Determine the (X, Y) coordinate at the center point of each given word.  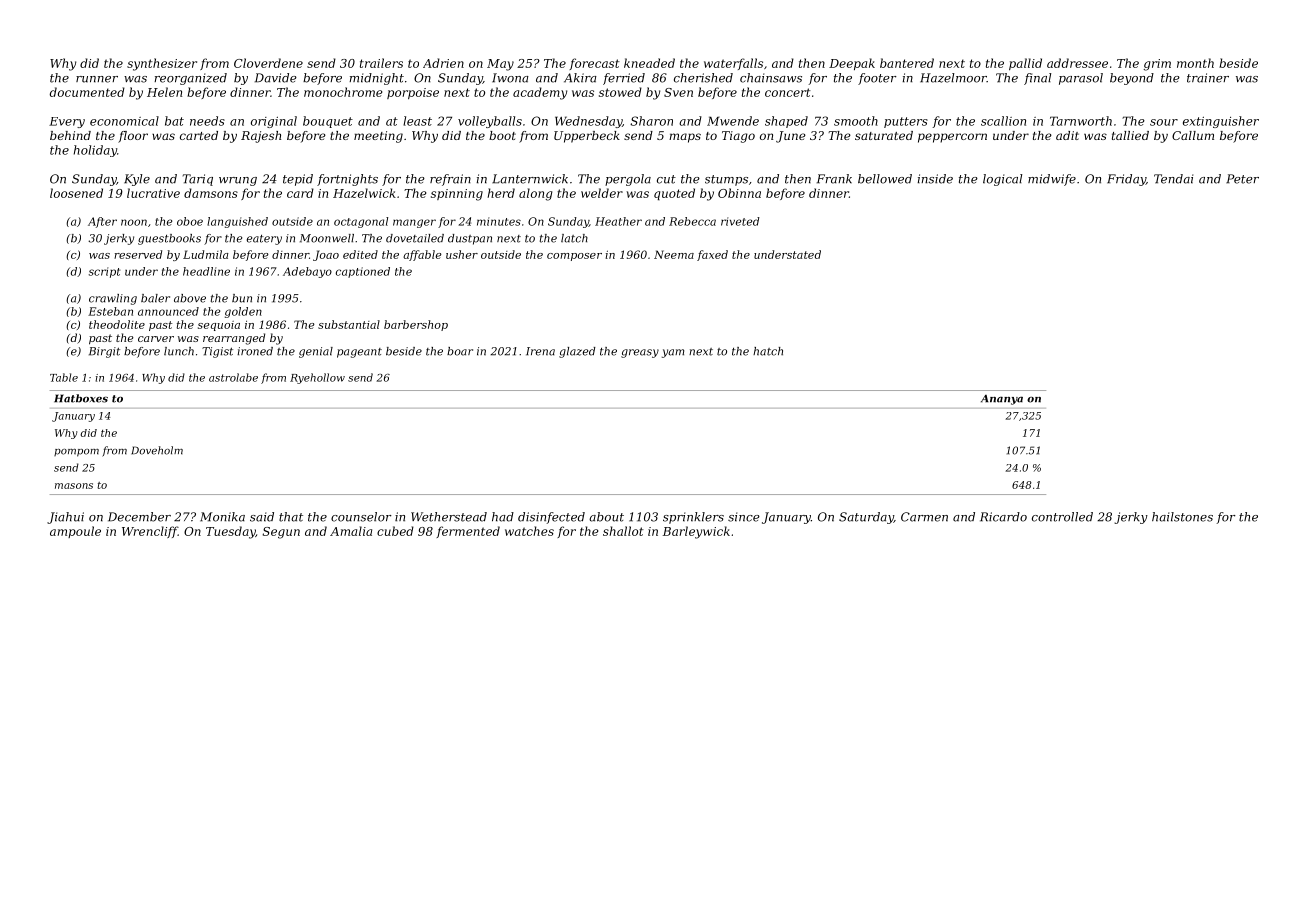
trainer (1208, 78)
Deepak (852, 64)
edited (360, 254)
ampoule (75, 532)
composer (574, 257)
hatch (768, 351)
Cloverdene (268, 63)
